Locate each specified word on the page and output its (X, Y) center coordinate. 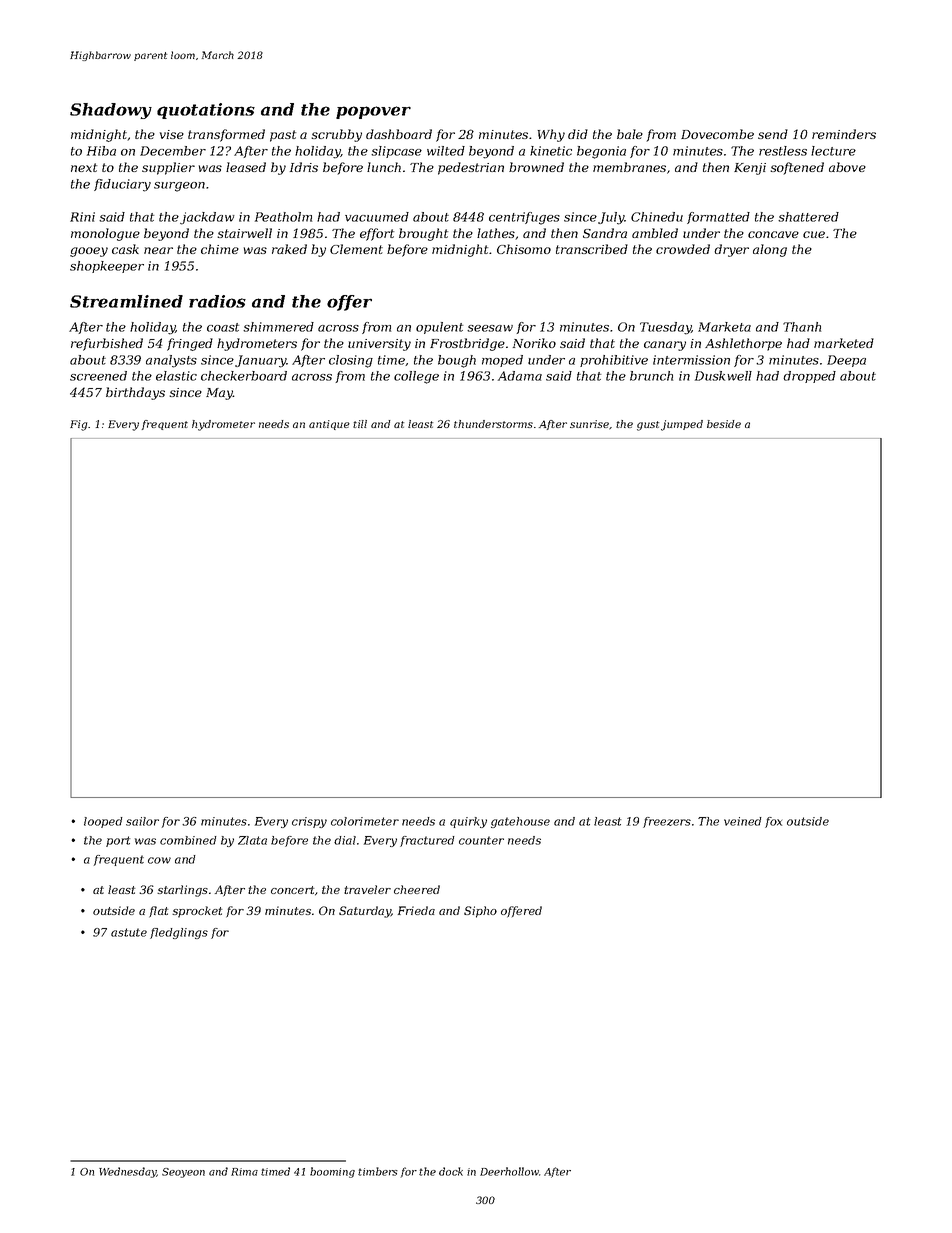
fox (773, 822)
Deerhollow (509, 1171)
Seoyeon (183, 1173)
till (360, 424)
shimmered (278, 327)
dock (451, 1171)
